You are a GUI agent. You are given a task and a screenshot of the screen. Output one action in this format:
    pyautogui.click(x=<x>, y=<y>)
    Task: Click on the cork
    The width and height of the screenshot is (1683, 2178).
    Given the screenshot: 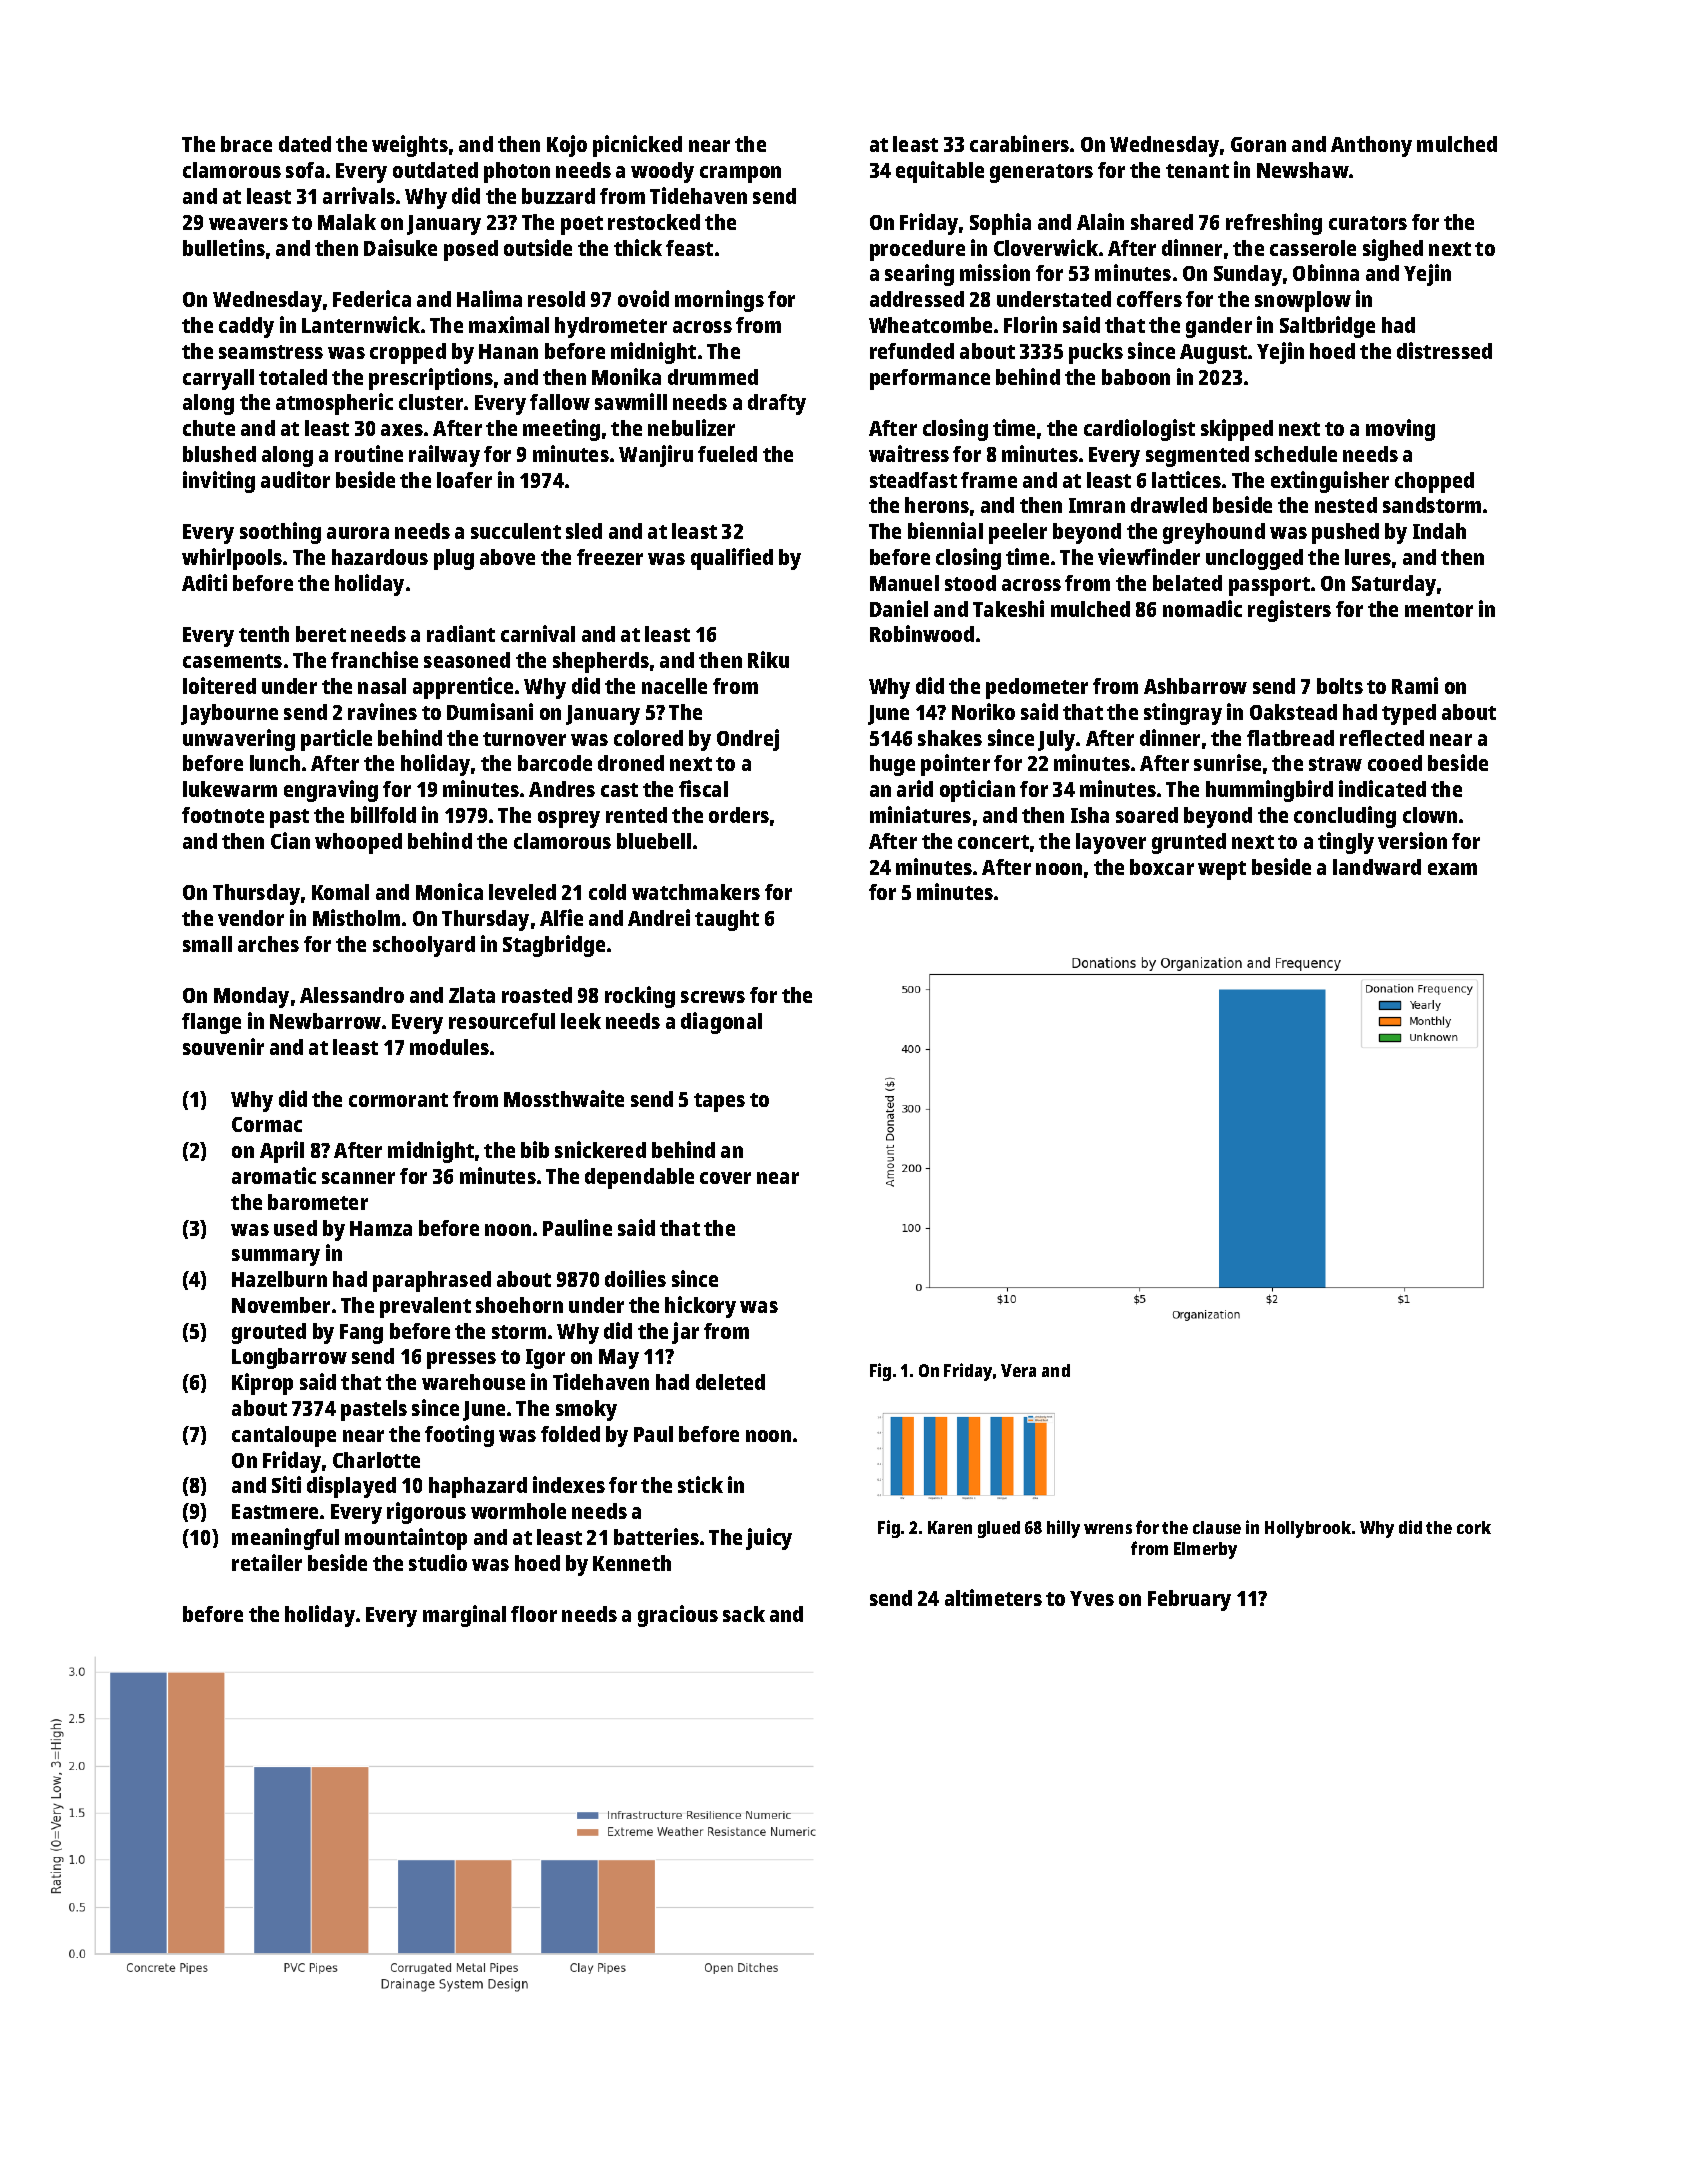 What is the action you would take?
    pyautogui.click(x=1474, y=1527)
